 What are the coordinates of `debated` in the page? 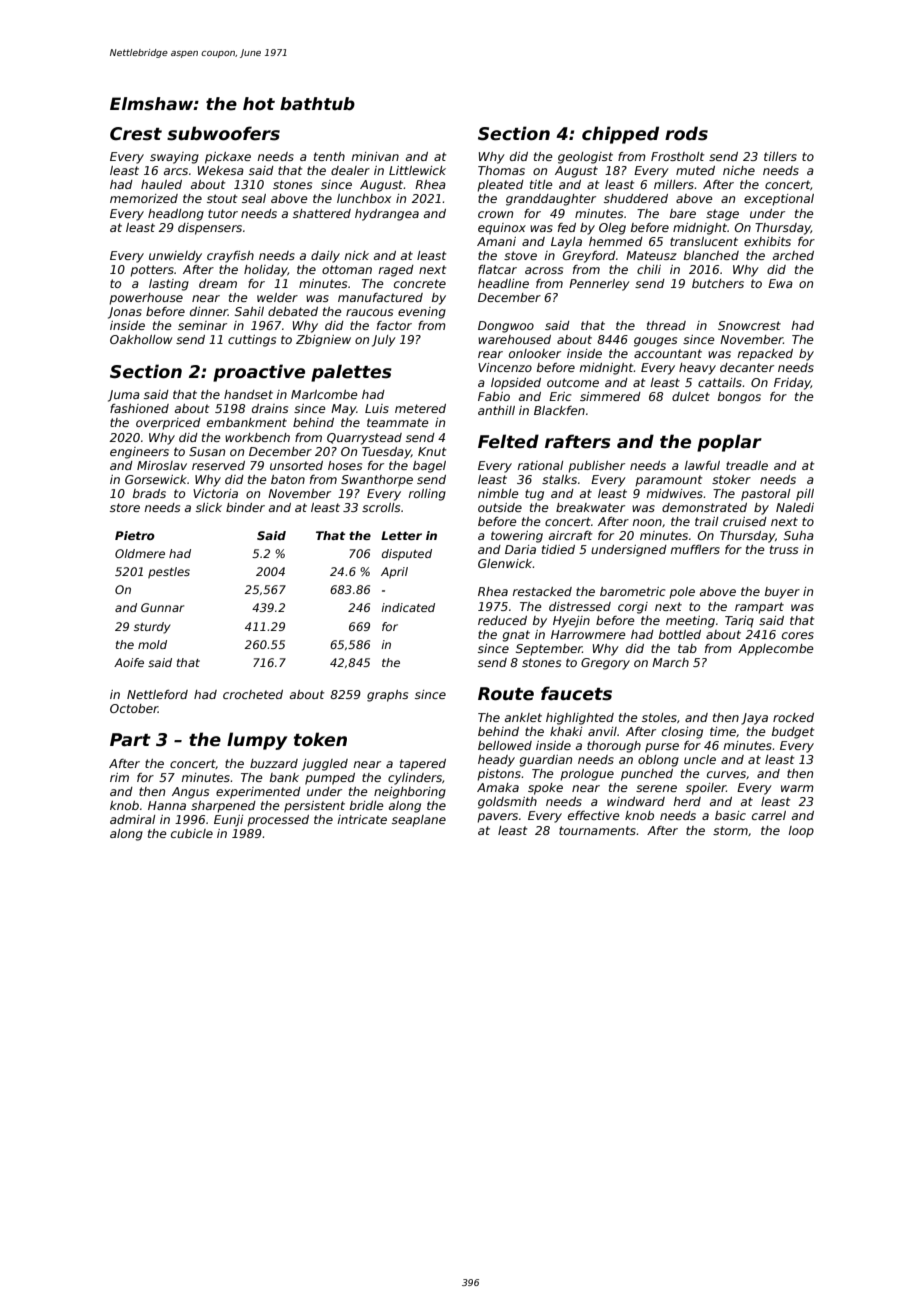 It's located at (293, 311).
